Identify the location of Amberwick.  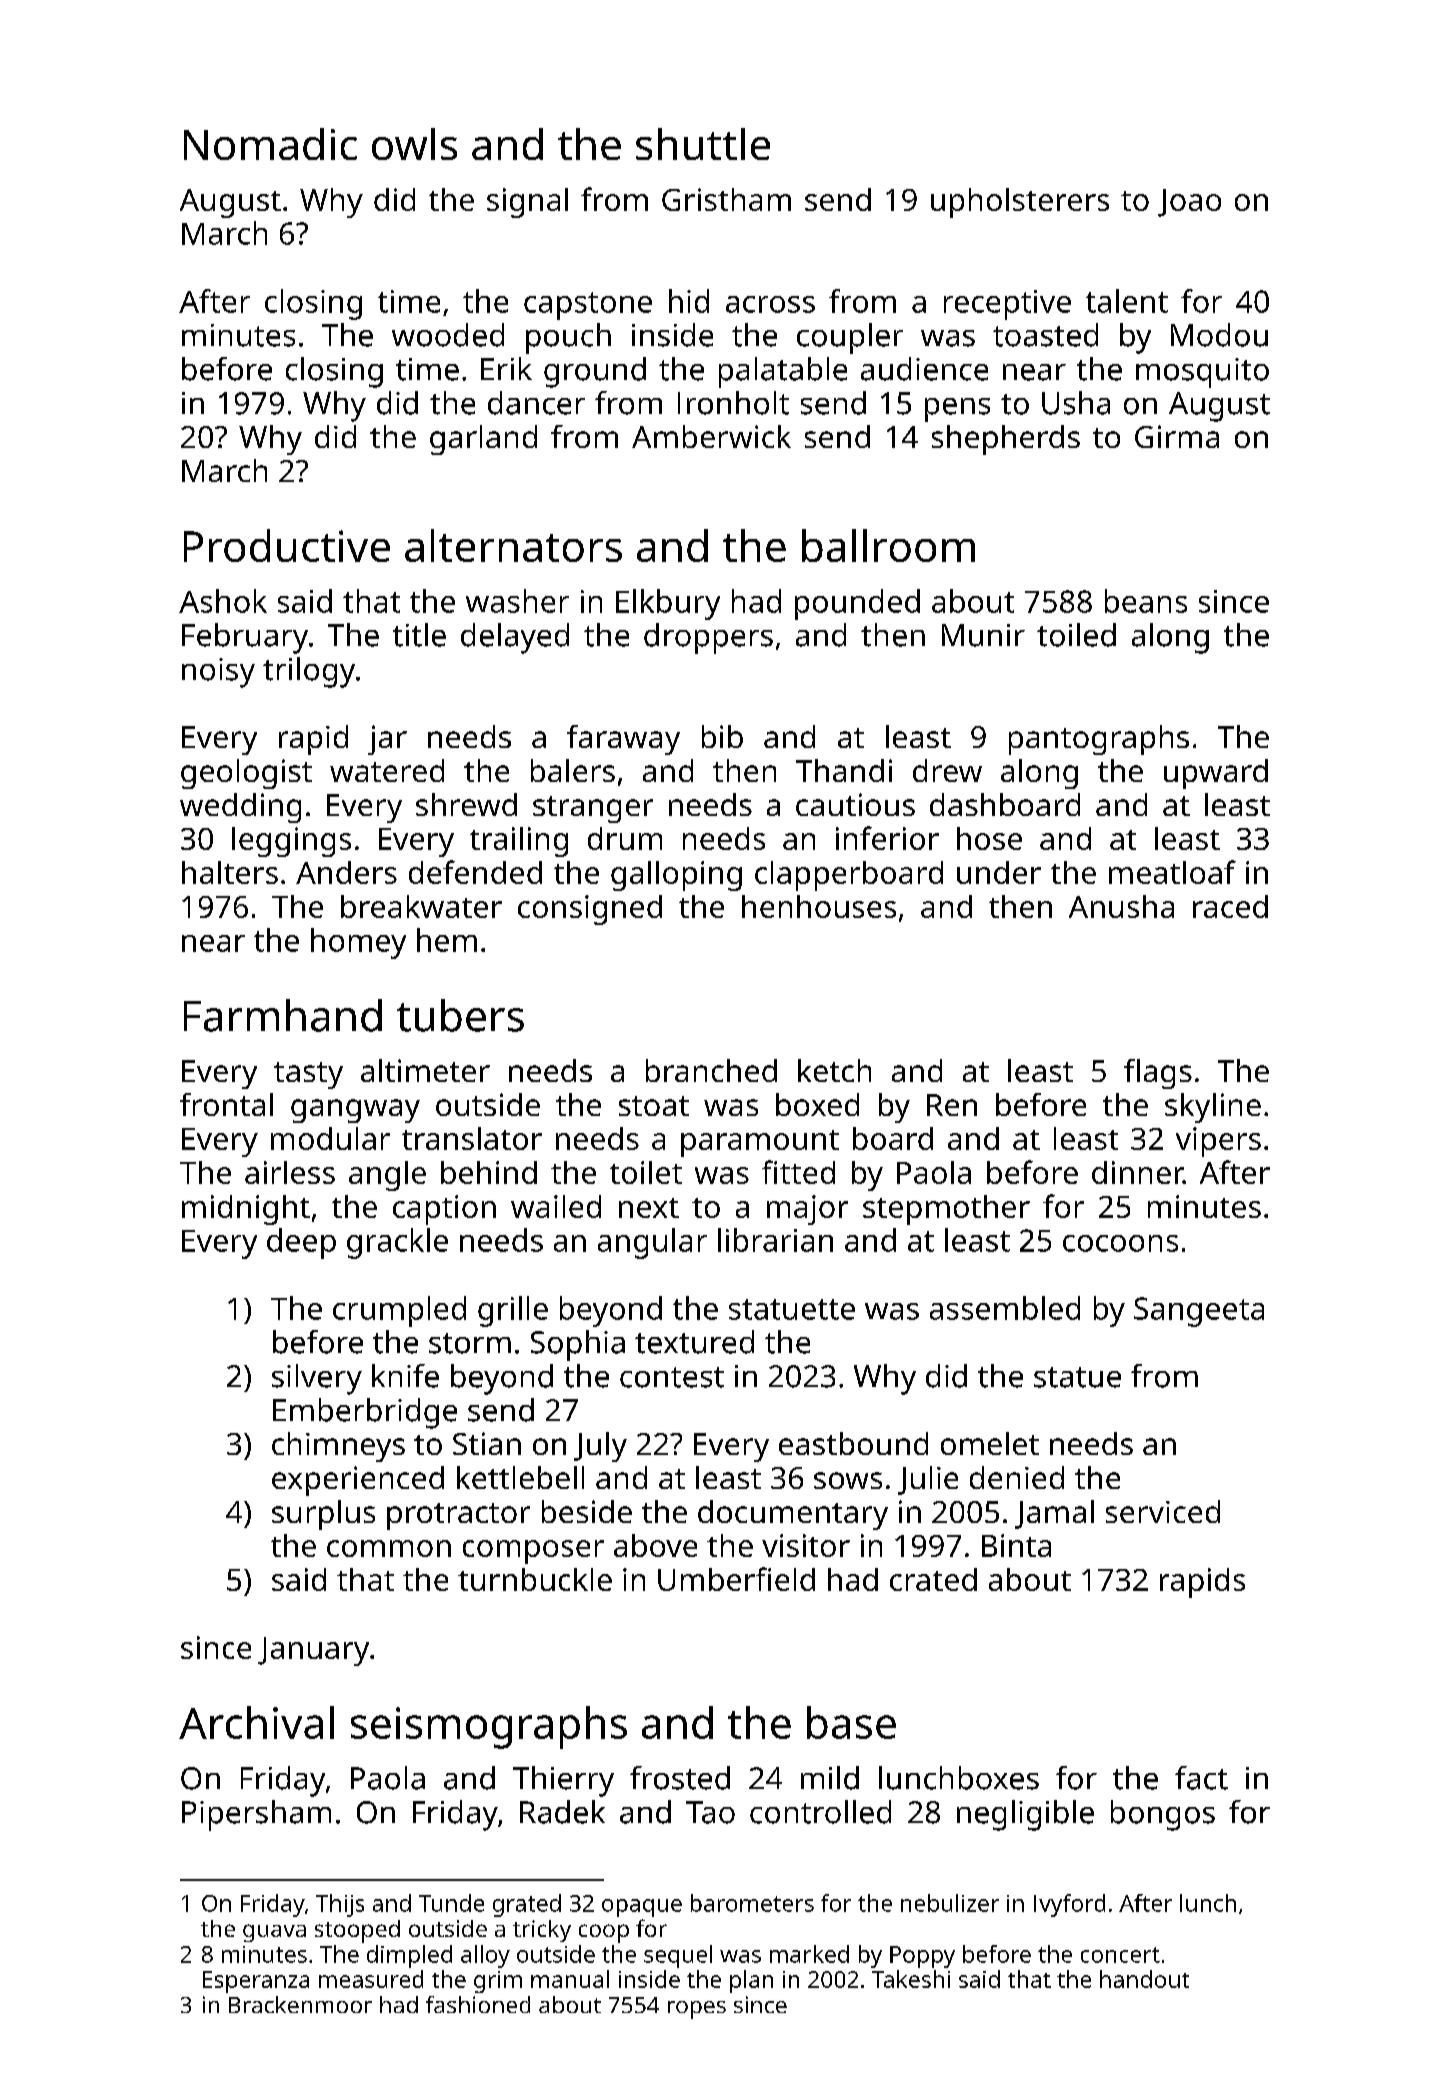
(711, 436).
